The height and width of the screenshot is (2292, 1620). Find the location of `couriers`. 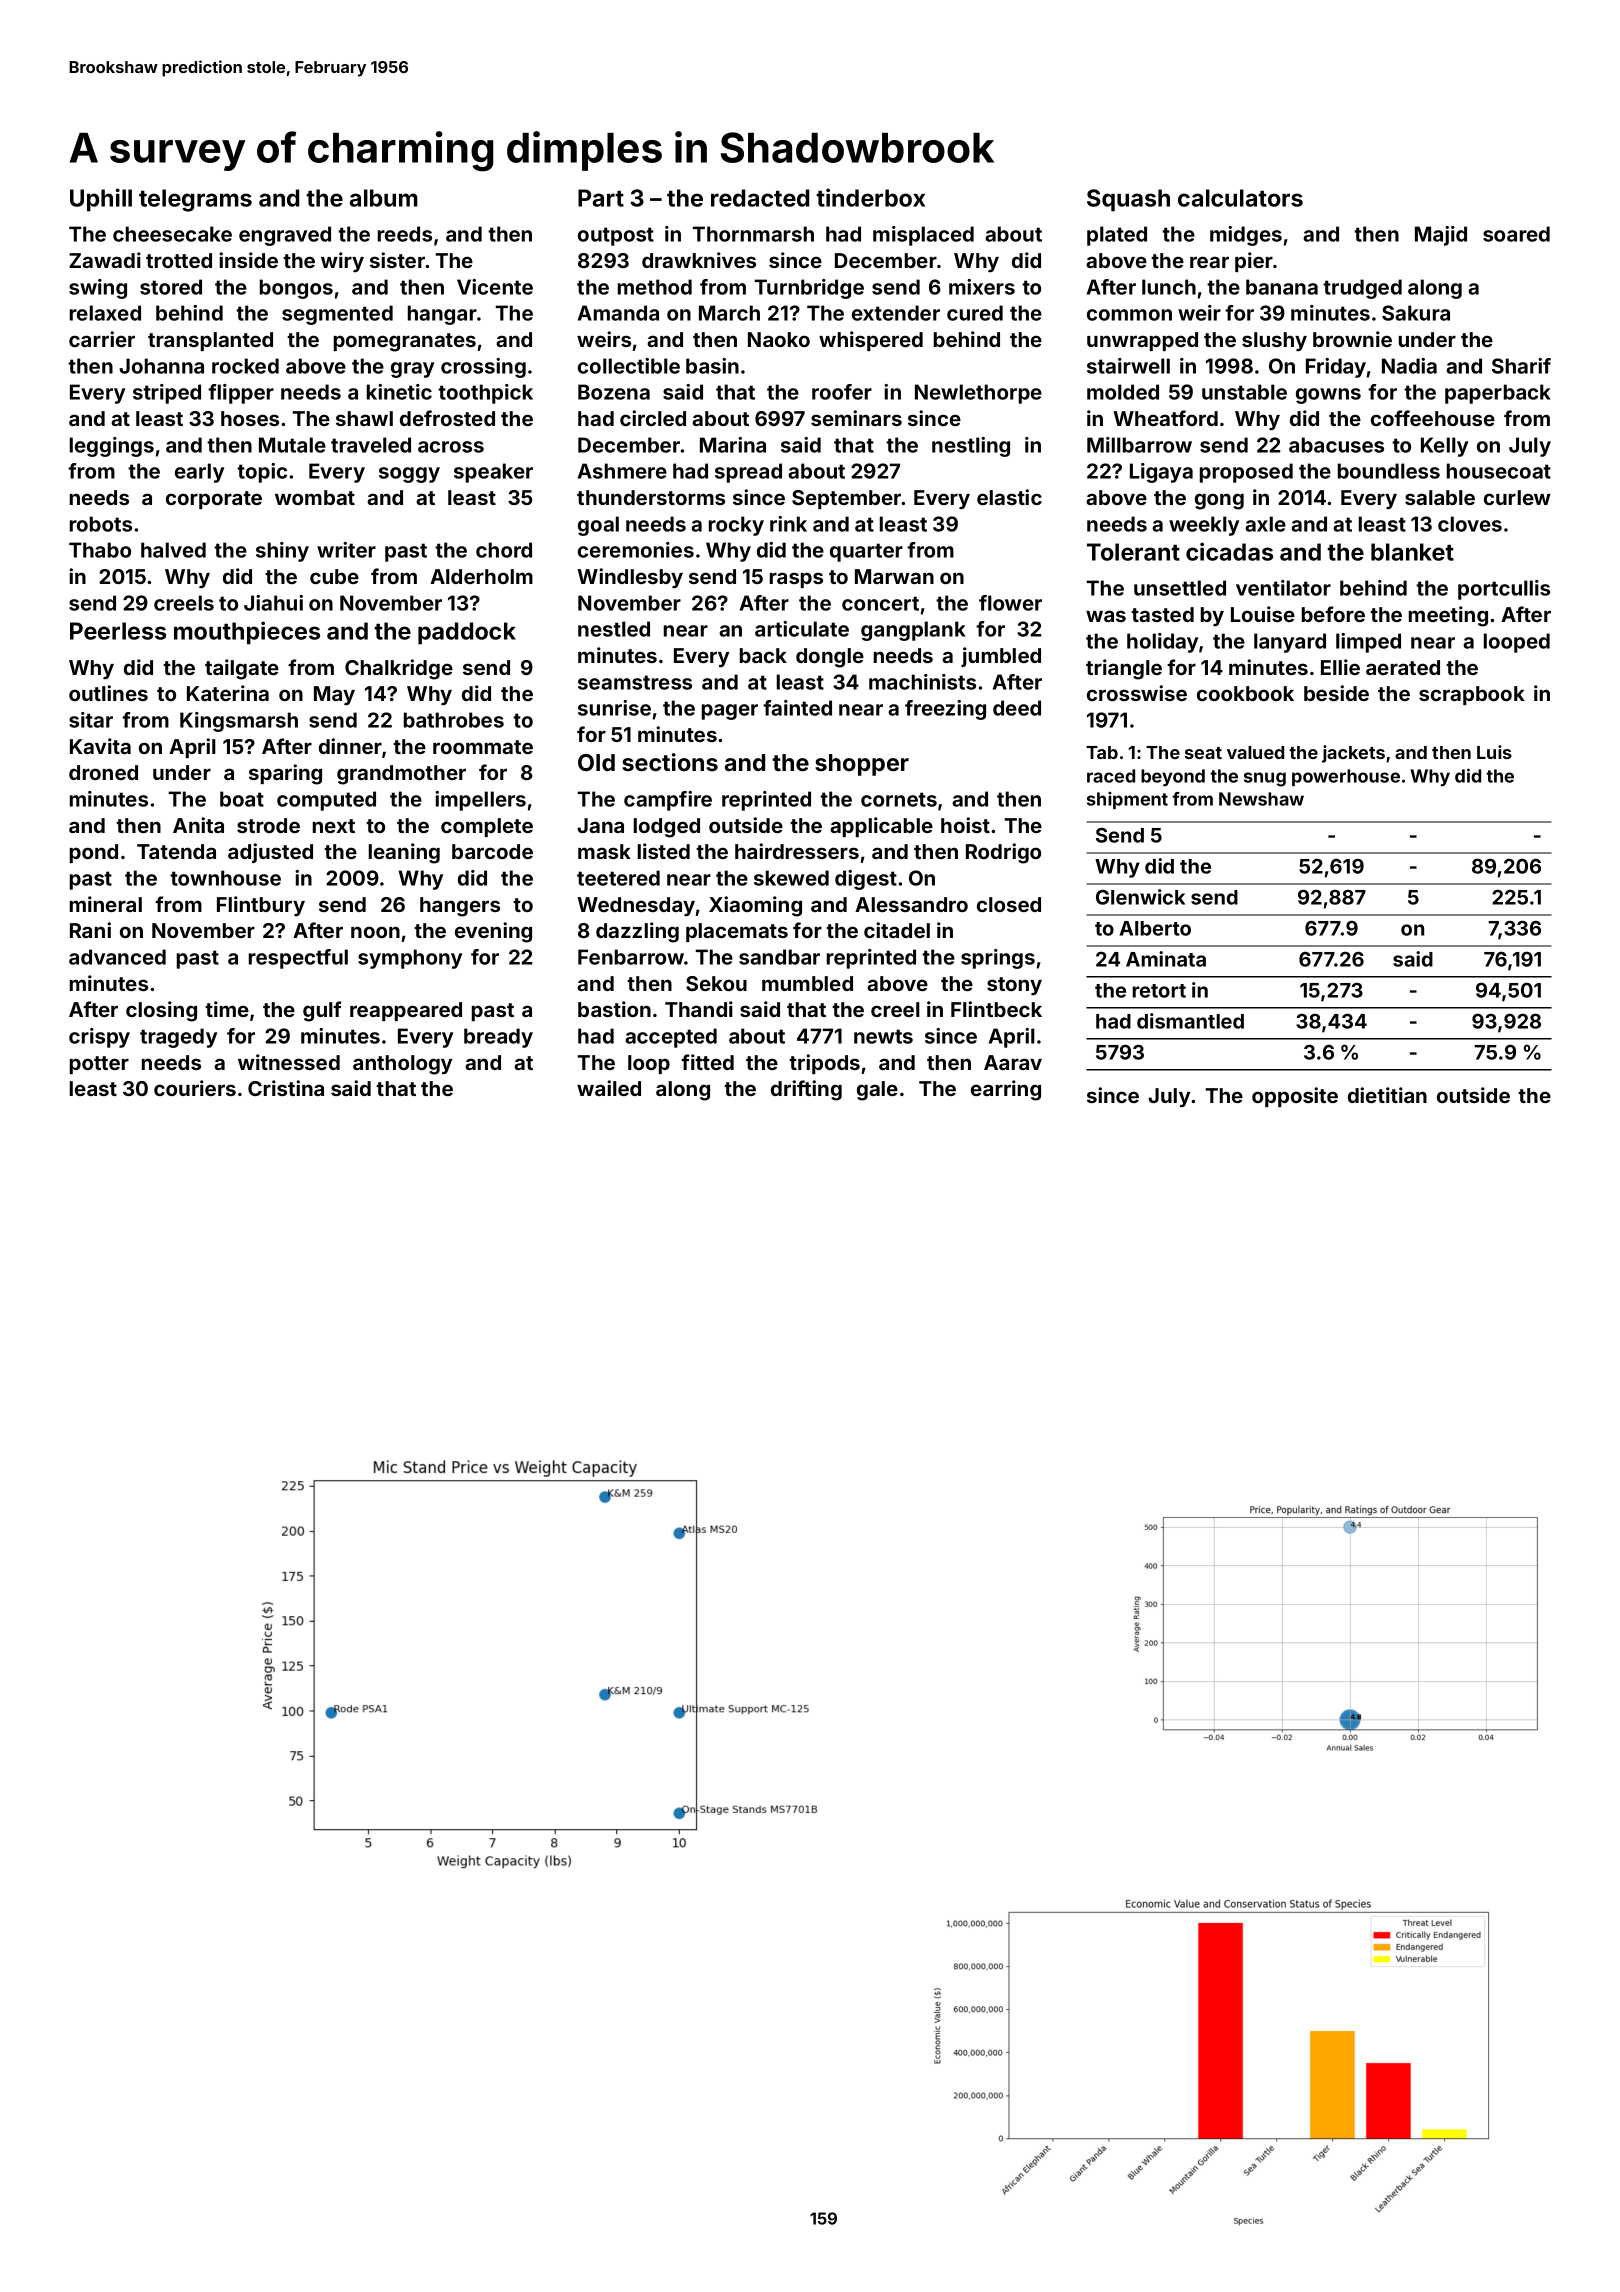

couriers is located at coordinates (195, 1088).
